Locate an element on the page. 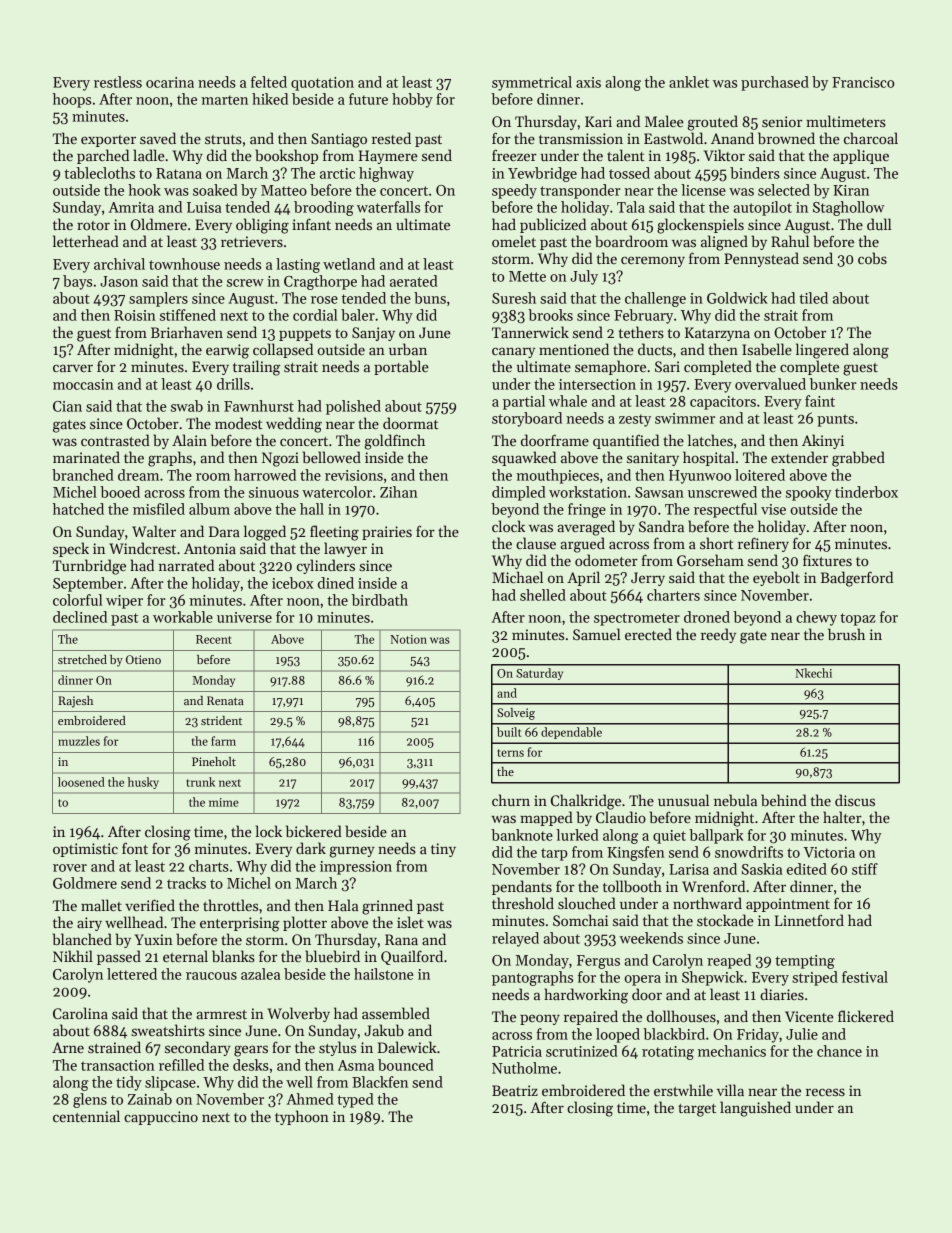 This image has height=1233, width=952. Rahul is located at coordinates (790, 241).
